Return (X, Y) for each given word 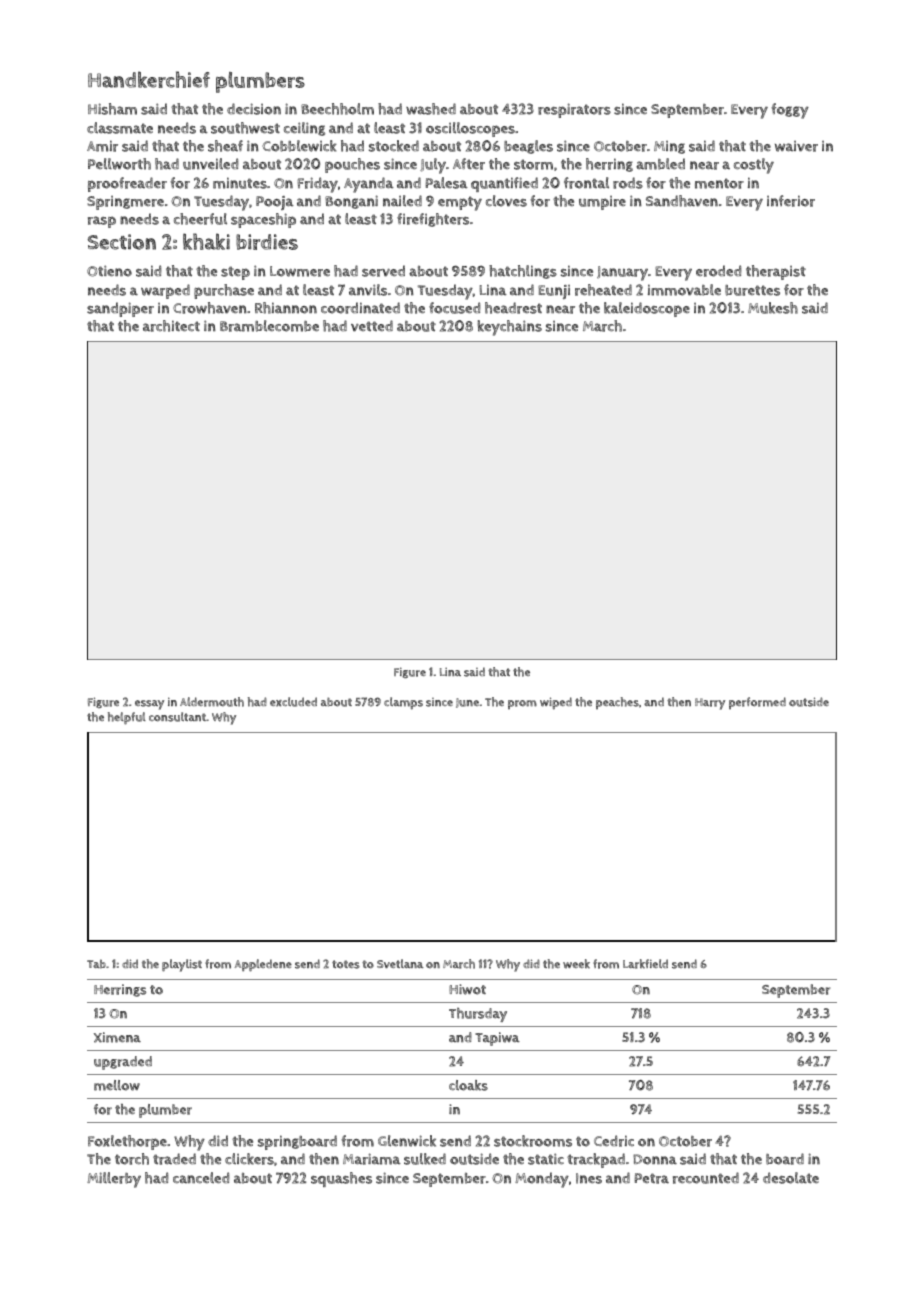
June (467, 703)
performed (757, 703)
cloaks (468, 1085)
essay (149, 705)
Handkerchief (149, 79)
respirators (574, 110)
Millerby (114, 1180)
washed (431, 109)
